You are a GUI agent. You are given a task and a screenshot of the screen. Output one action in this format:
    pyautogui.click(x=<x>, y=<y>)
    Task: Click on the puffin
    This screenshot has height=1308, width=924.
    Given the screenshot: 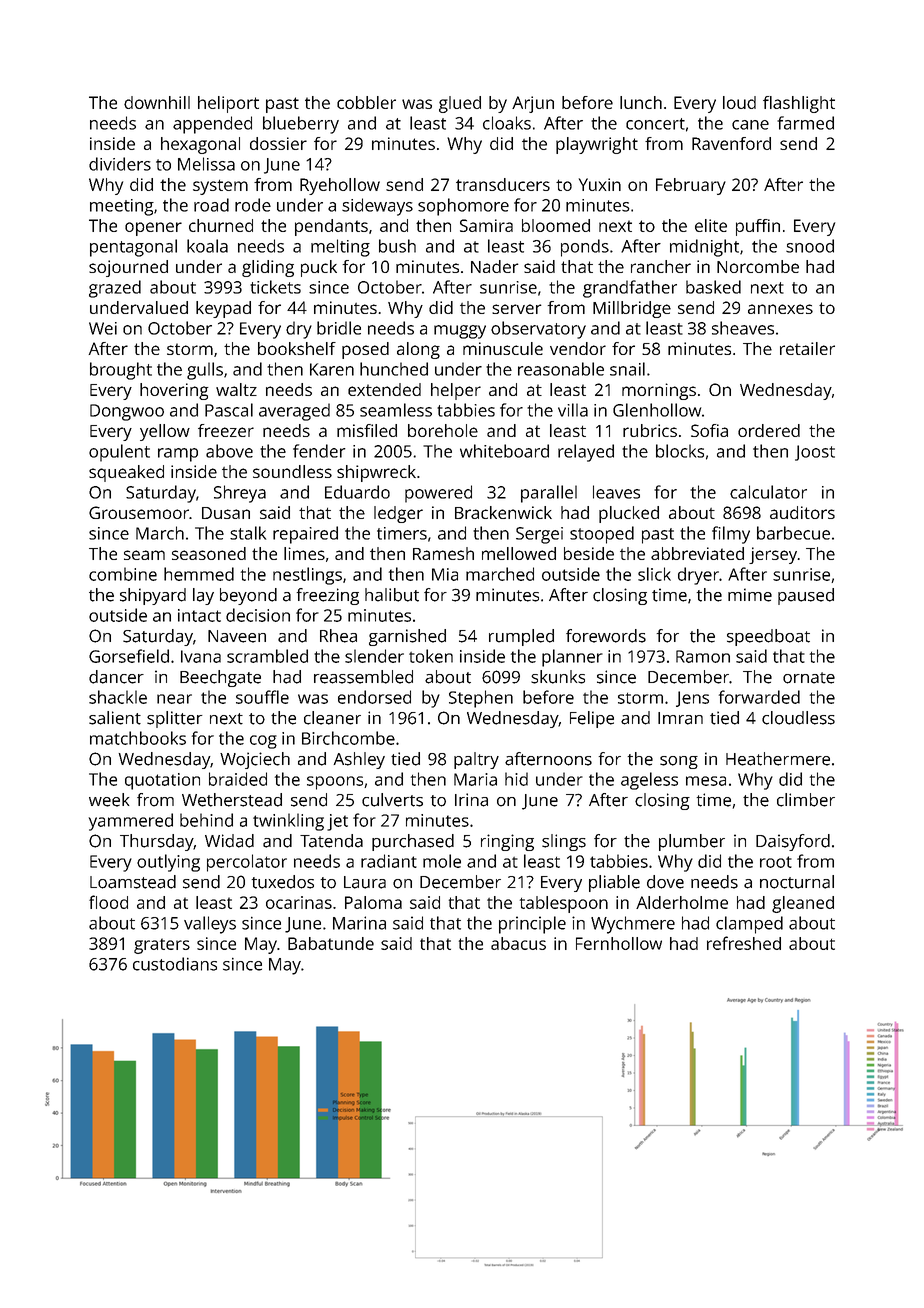 What is the action you would take?
    pyautogui.click(x=758, y=227)
